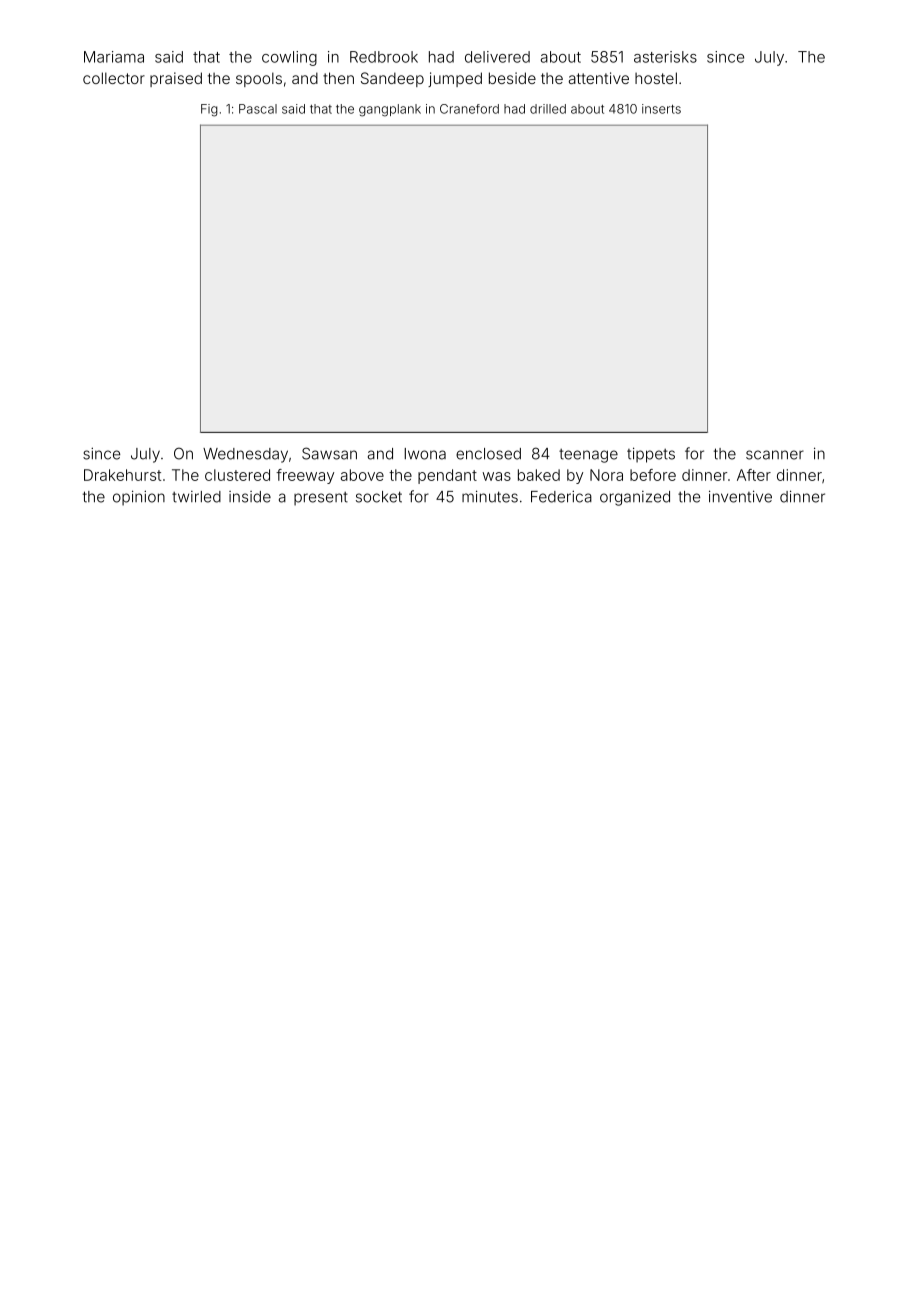  What do you see at coordinates (114, 57) in the screenshot?
I see `Mariama` at bounding box center [114, 57].
